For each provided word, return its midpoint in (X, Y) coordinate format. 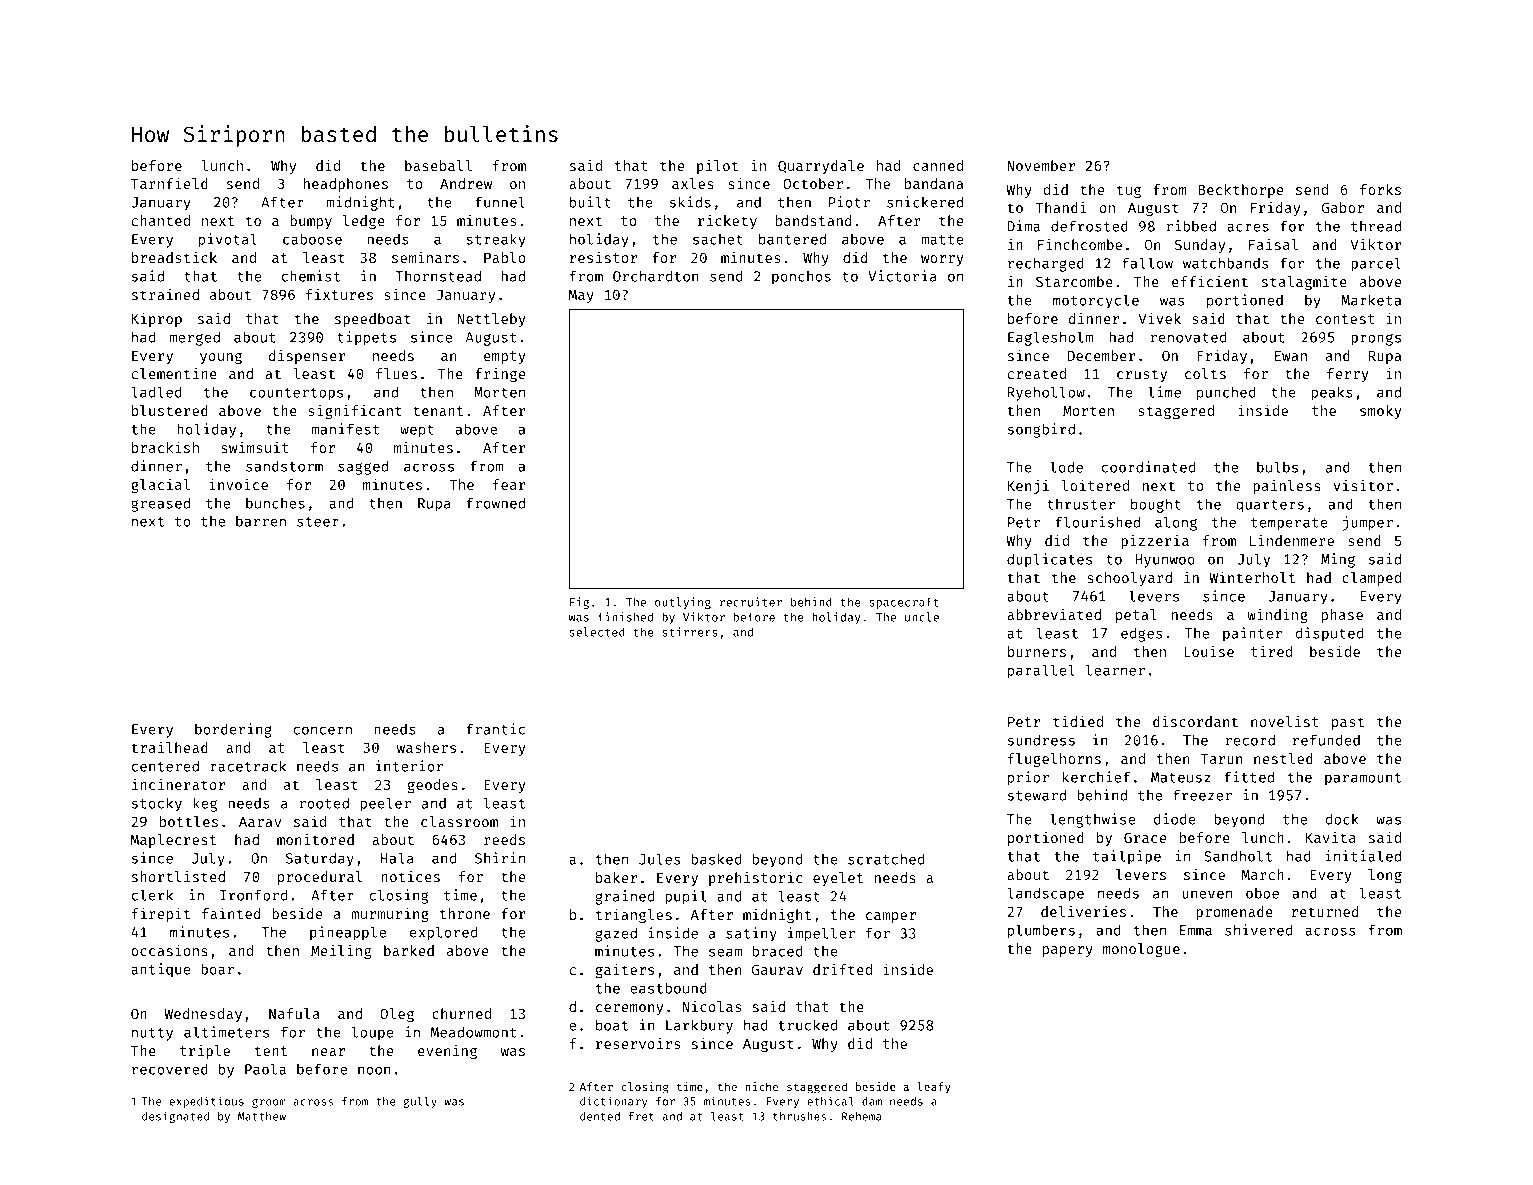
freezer (1202, 795)
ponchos (801, 278)
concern (322, 730)
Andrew (466, 183)
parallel (1041, 671)
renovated (1188, 337)
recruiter (751, 602)
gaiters (624, 970)
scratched (886, 859)
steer (318, 522)
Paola (265, 1069)
